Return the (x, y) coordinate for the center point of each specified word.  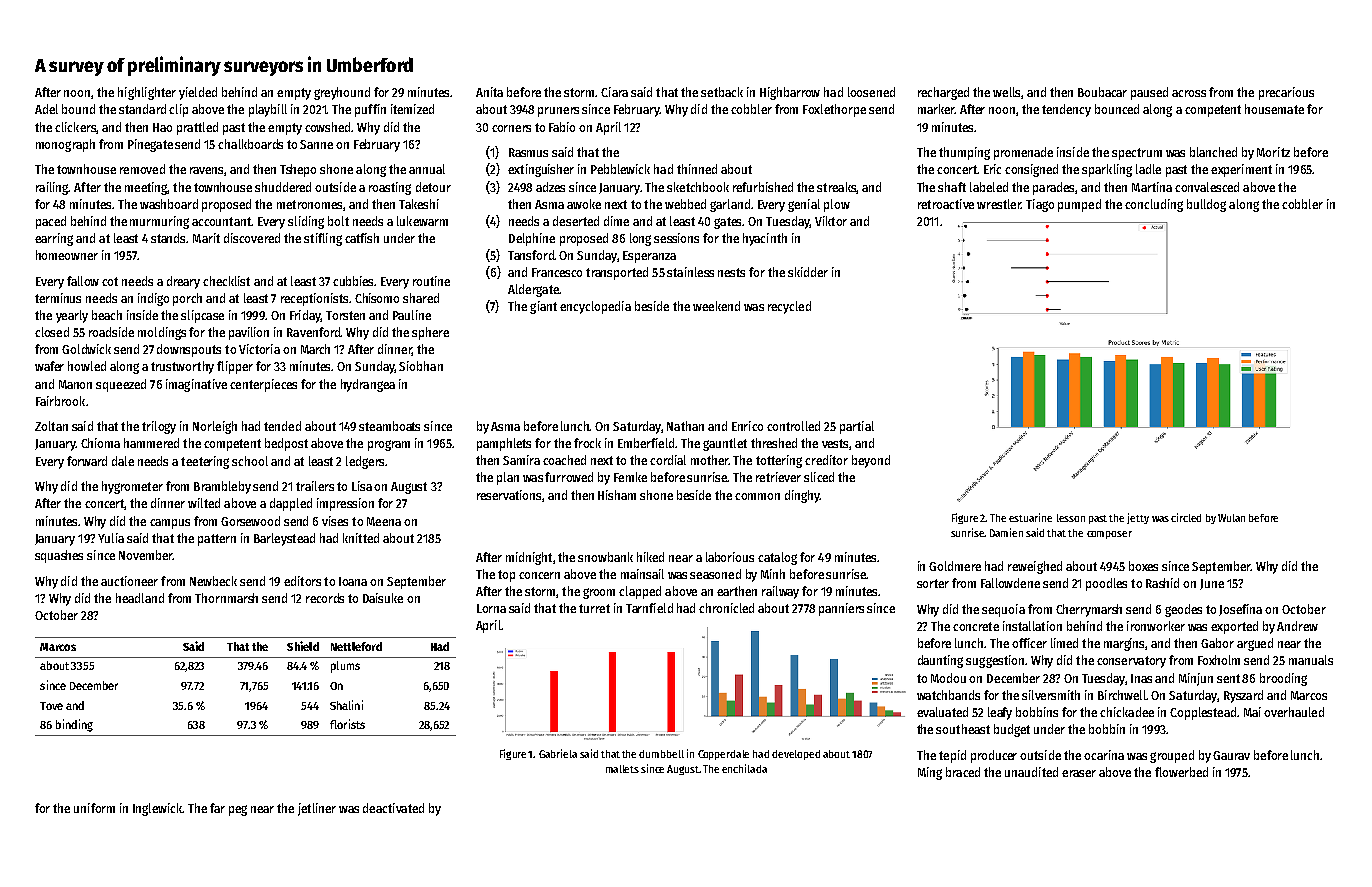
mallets (622, 769)
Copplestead (1203, 713)
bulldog (1206, 205)
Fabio (562, 127)
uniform (94, 808)
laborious (730, 557)
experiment (1241, 170)
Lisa (362, 486)
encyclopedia (595, 307)
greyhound (342, 93)
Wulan (1231, 518)
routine (431, 281)
